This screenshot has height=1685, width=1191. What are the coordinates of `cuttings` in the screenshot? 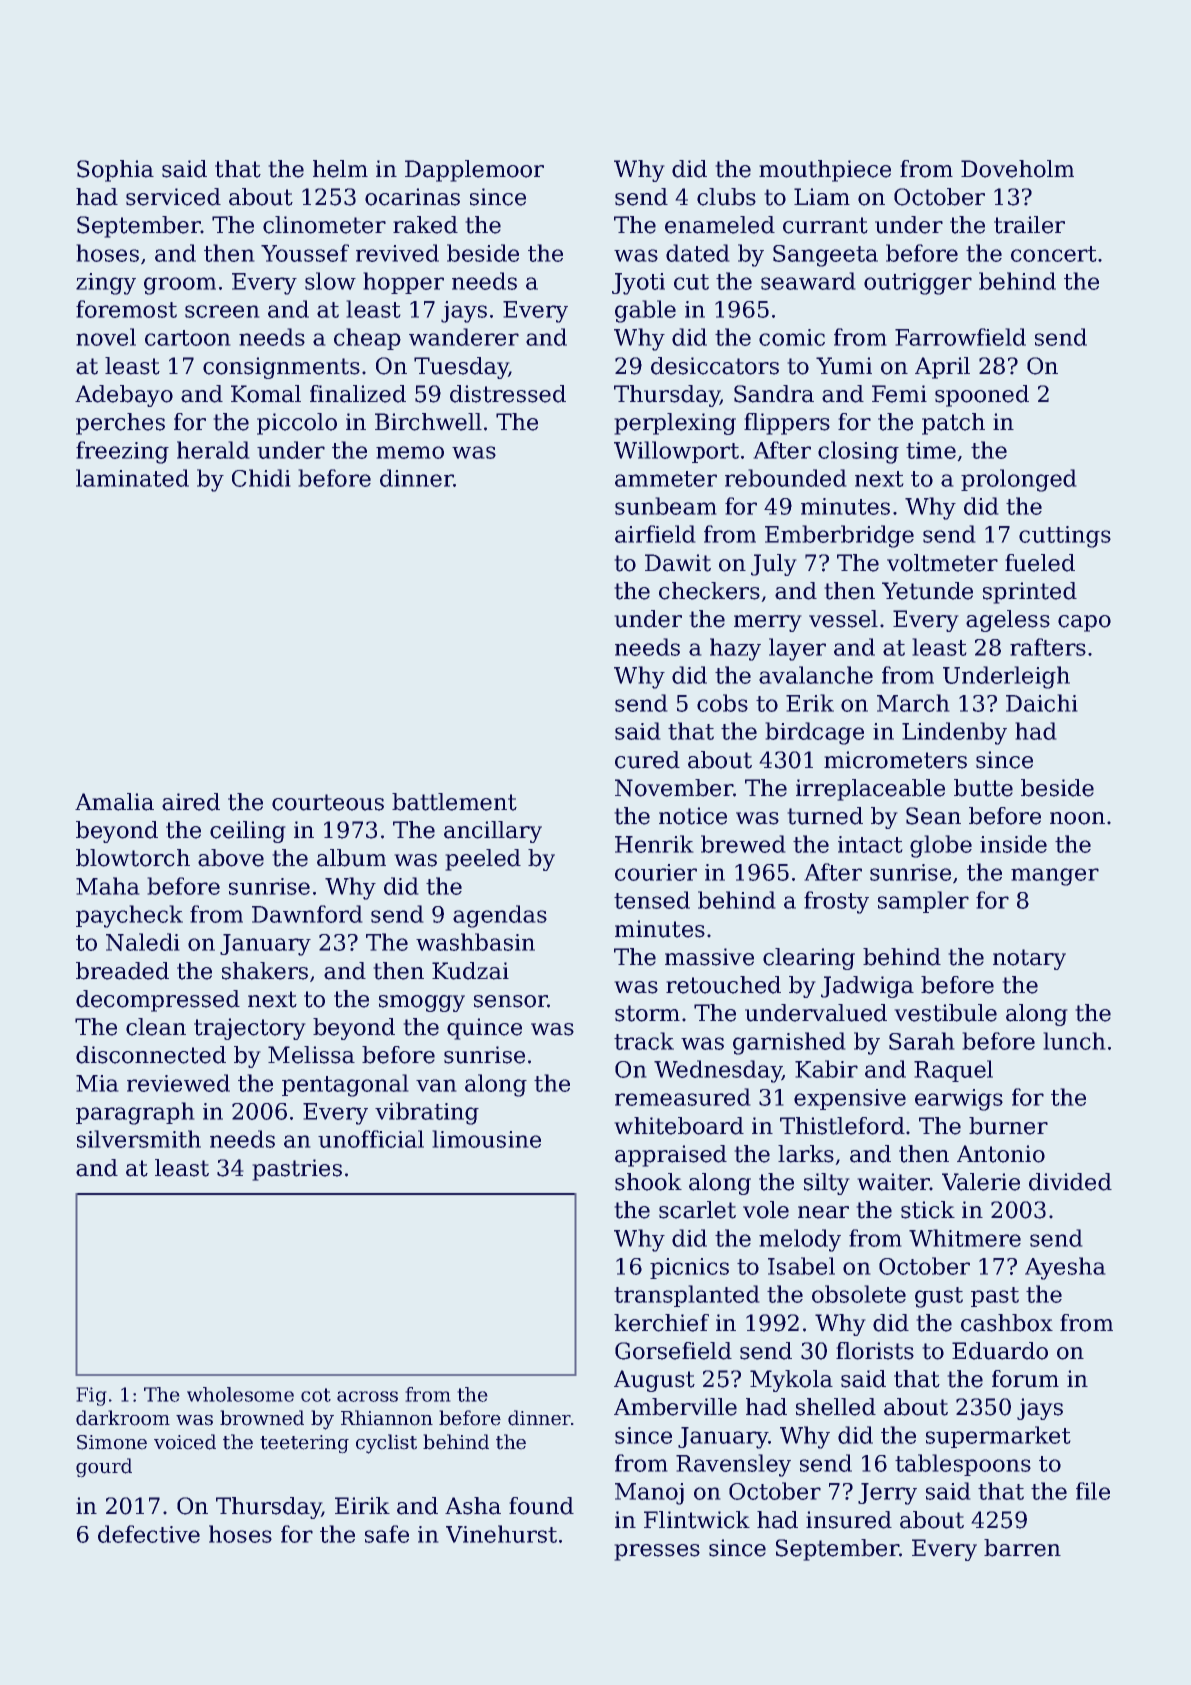 It's located at (1065, 537).
